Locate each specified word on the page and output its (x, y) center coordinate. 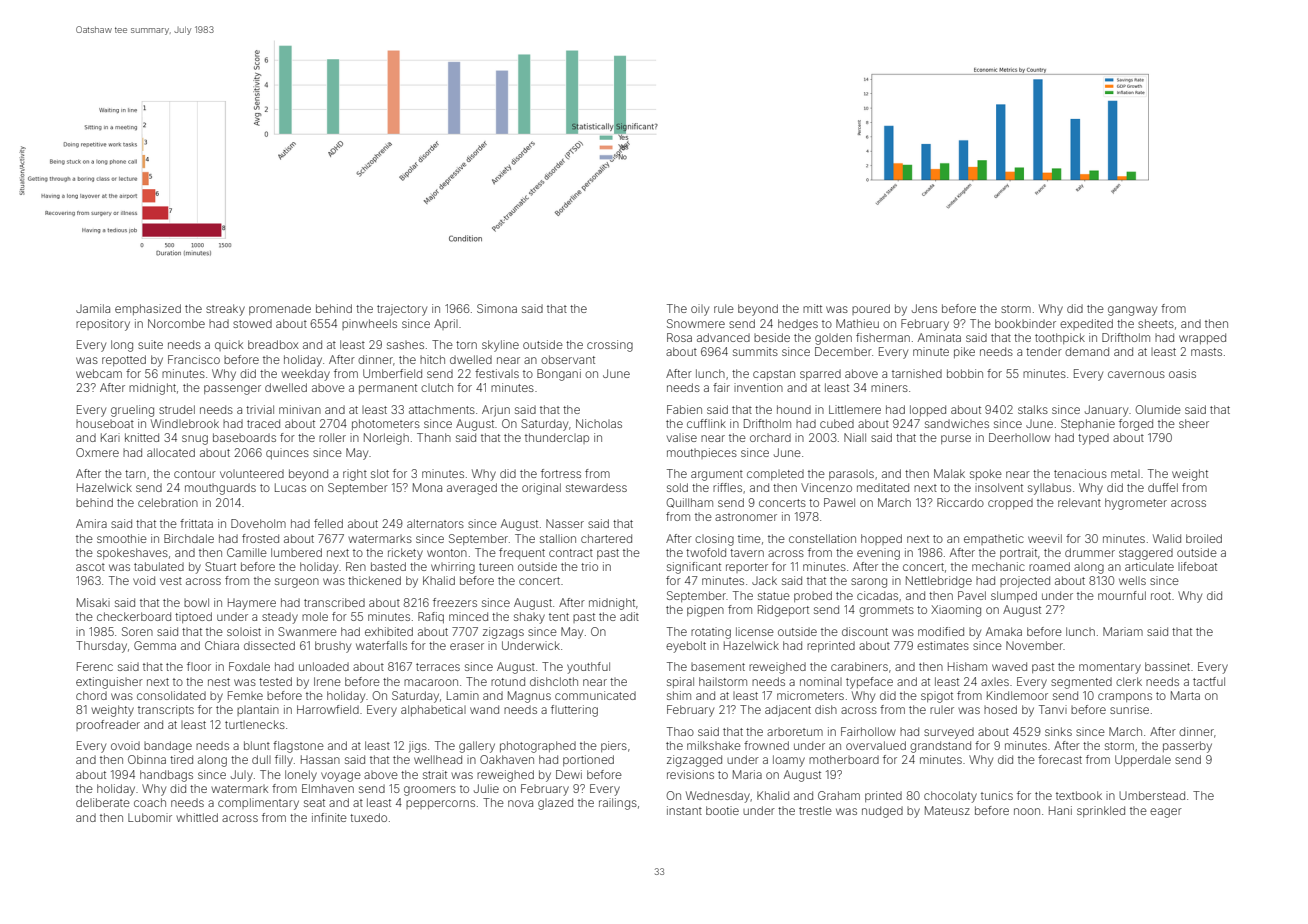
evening (878, 554)
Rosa (679, 337)
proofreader (108, 725)
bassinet (1167, 666)
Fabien (684, 409)
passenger (232, 390)
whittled (197, 817)
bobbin (965, 373)
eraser (467, 646)
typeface (869, 683)
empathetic (994, 539)
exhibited (389, 631)
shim (679, 695)
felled (328, 523)
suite (150, 344)
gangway (1132, 311)
